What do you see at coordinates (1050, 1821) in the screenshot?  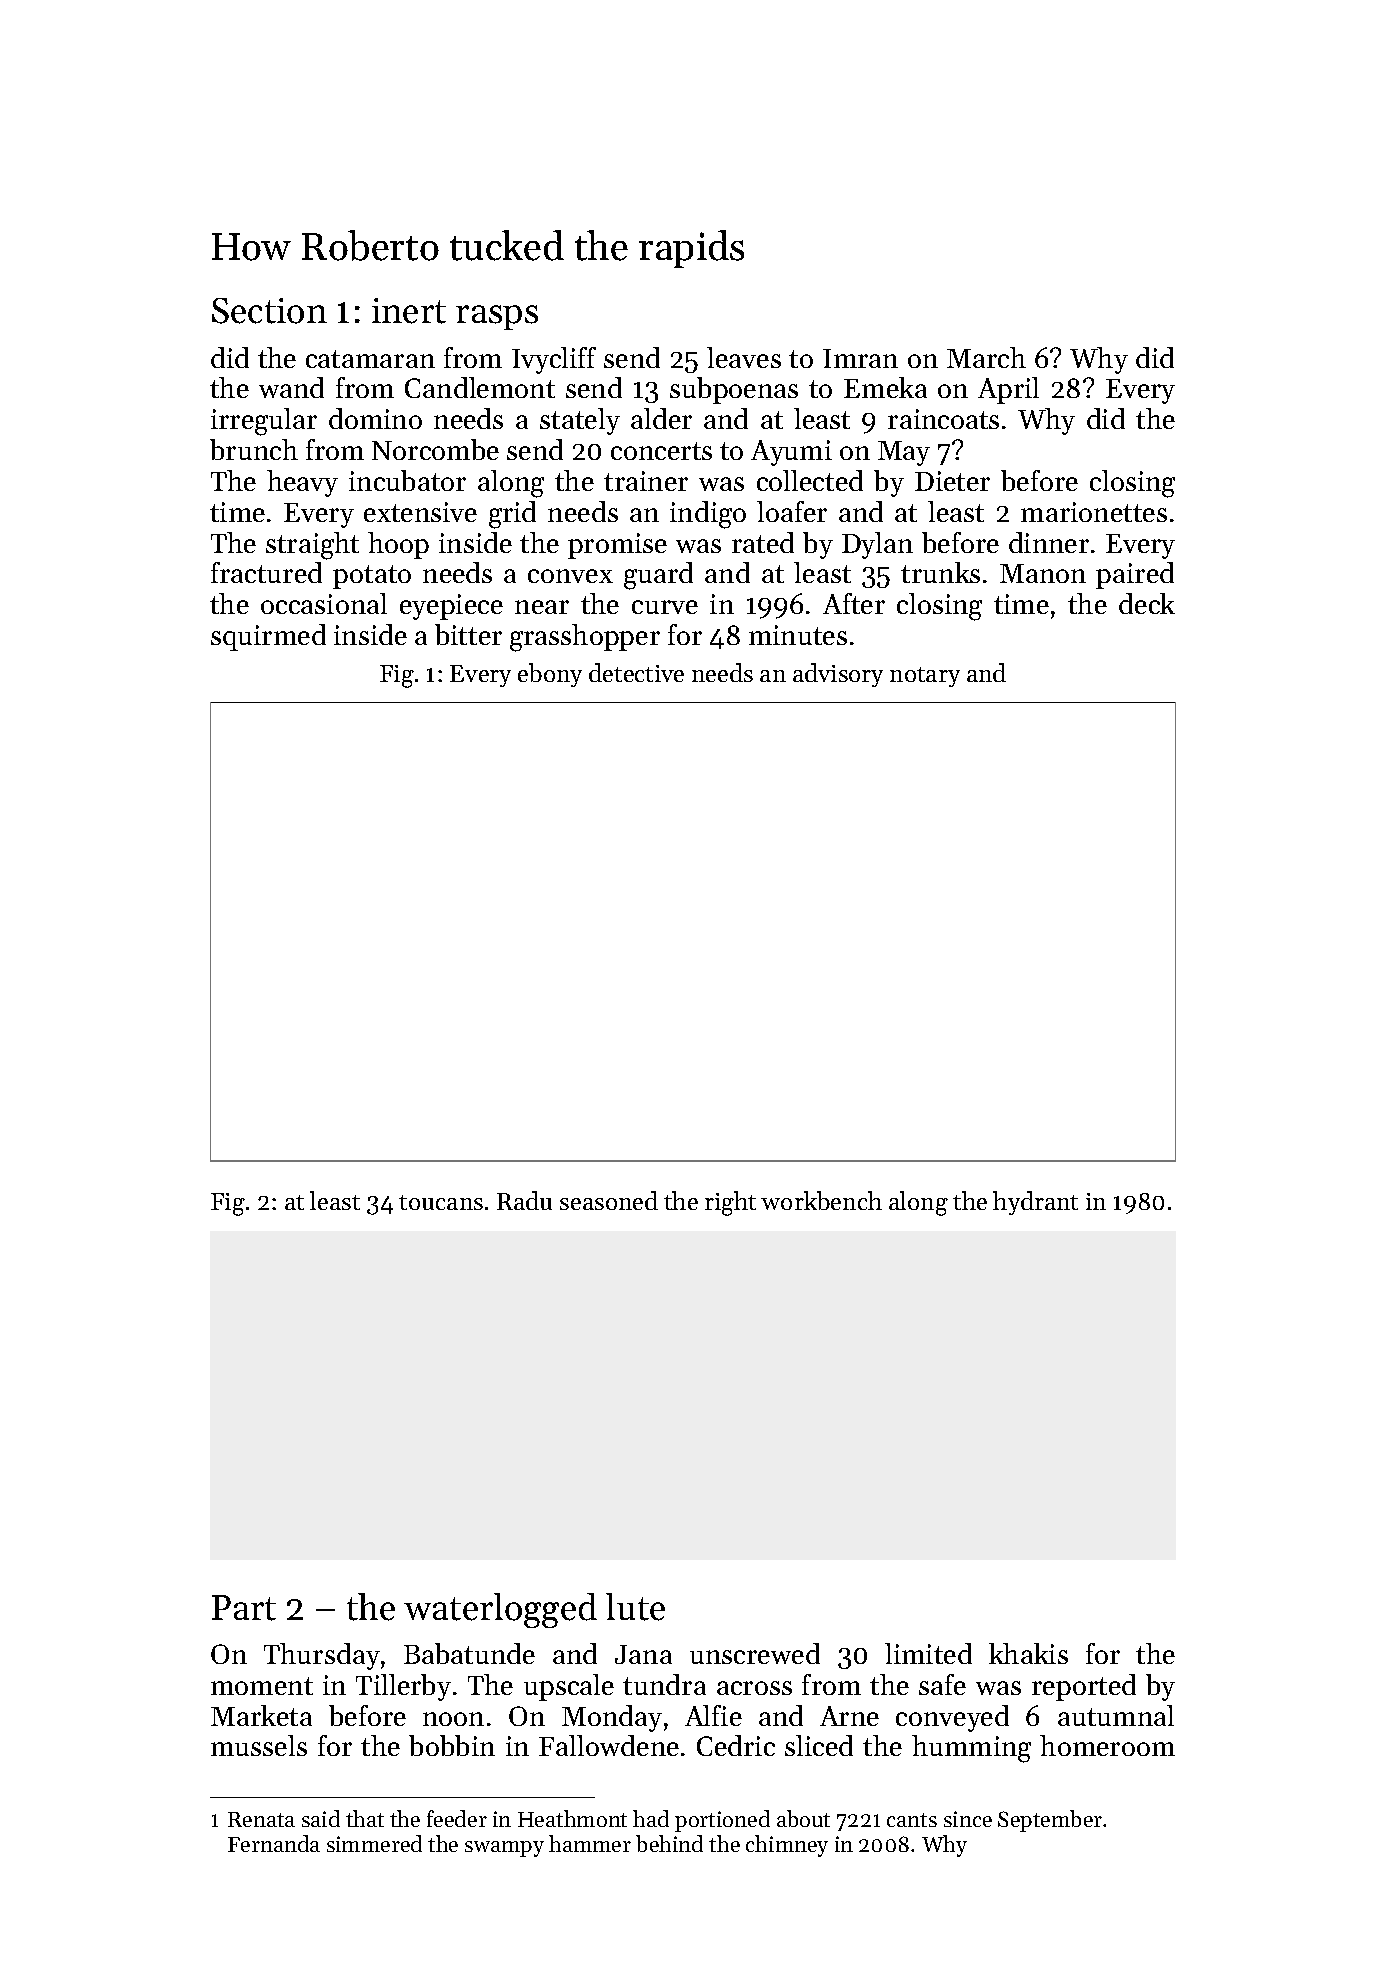 I see `September` at bounding box center [1050, 1821].
